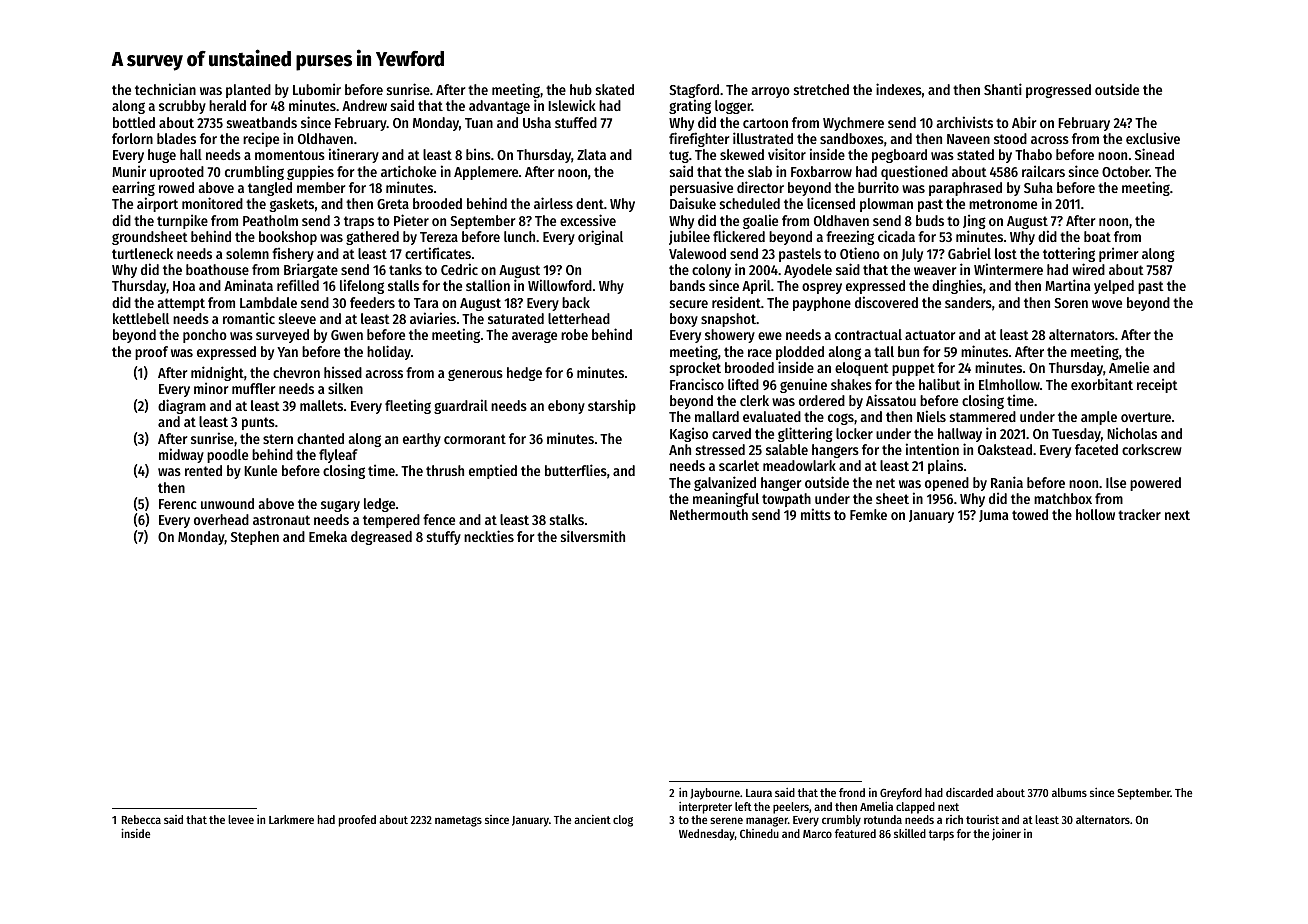 The height and width of the screenshot is (924, 1308). I want to click on Rebecca, so click(141, 819).
